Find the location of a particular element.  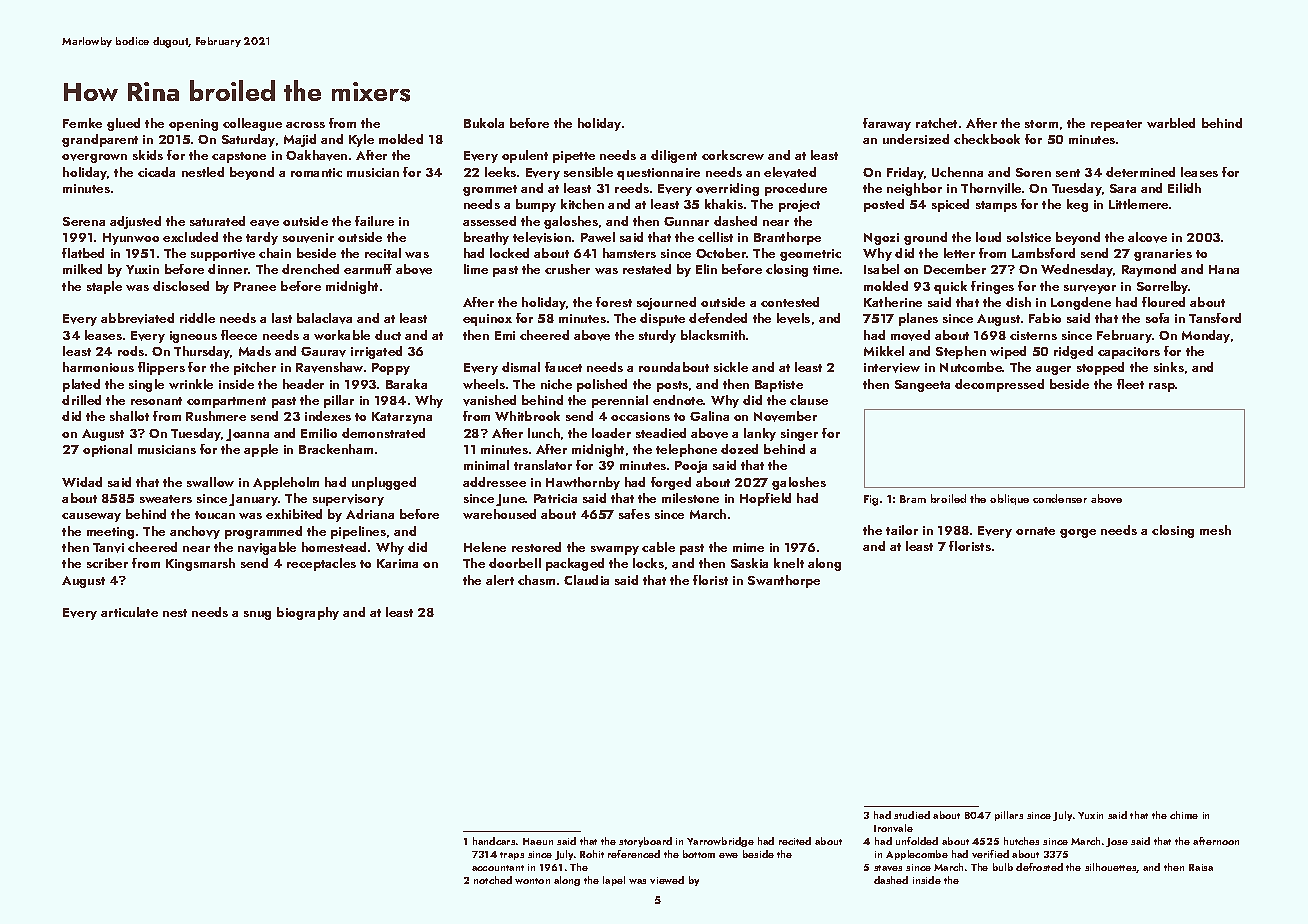

Femke is located at coordinates (82, 123).
